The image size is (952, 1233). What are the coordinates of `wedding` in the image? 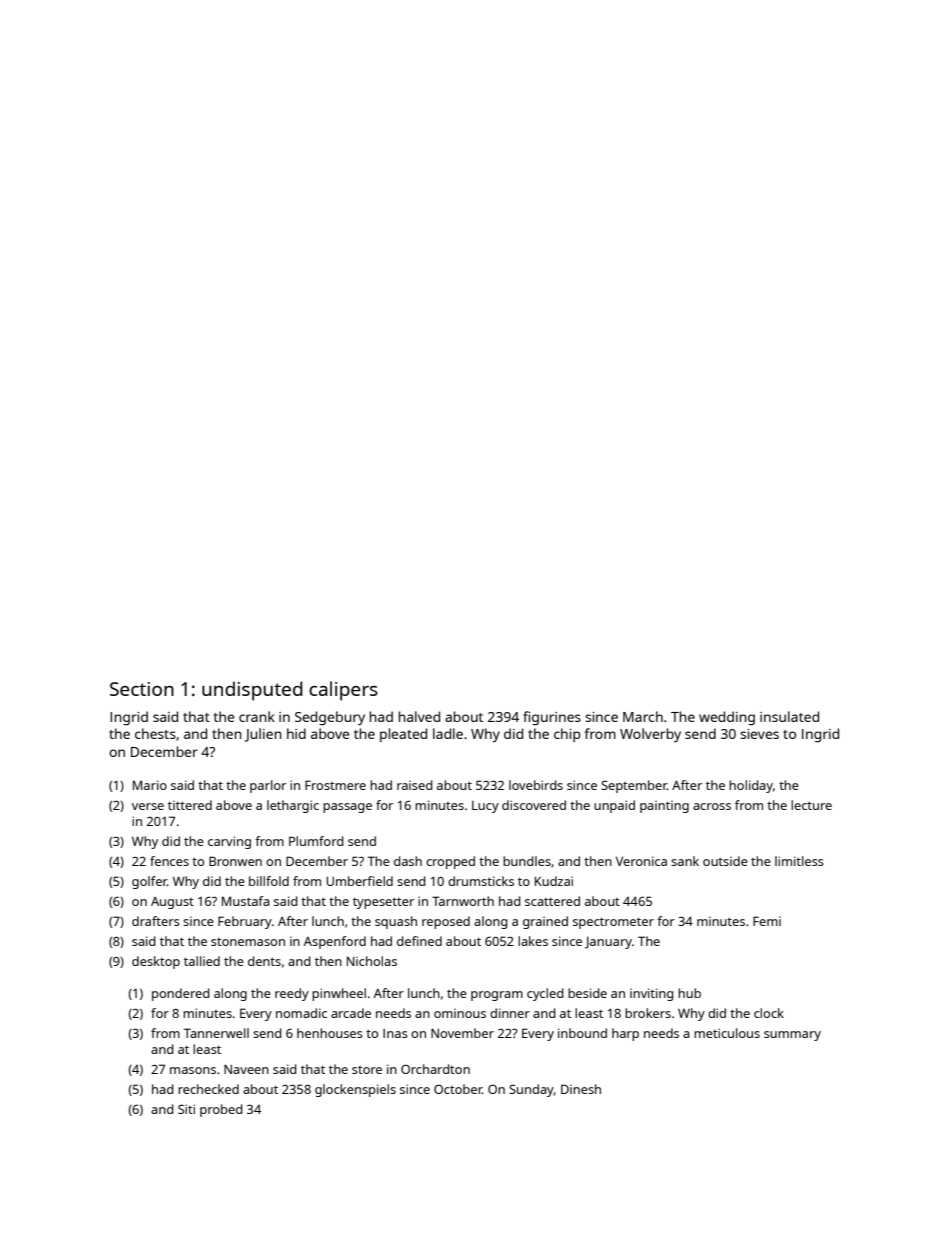 It's located at (727, 718).
